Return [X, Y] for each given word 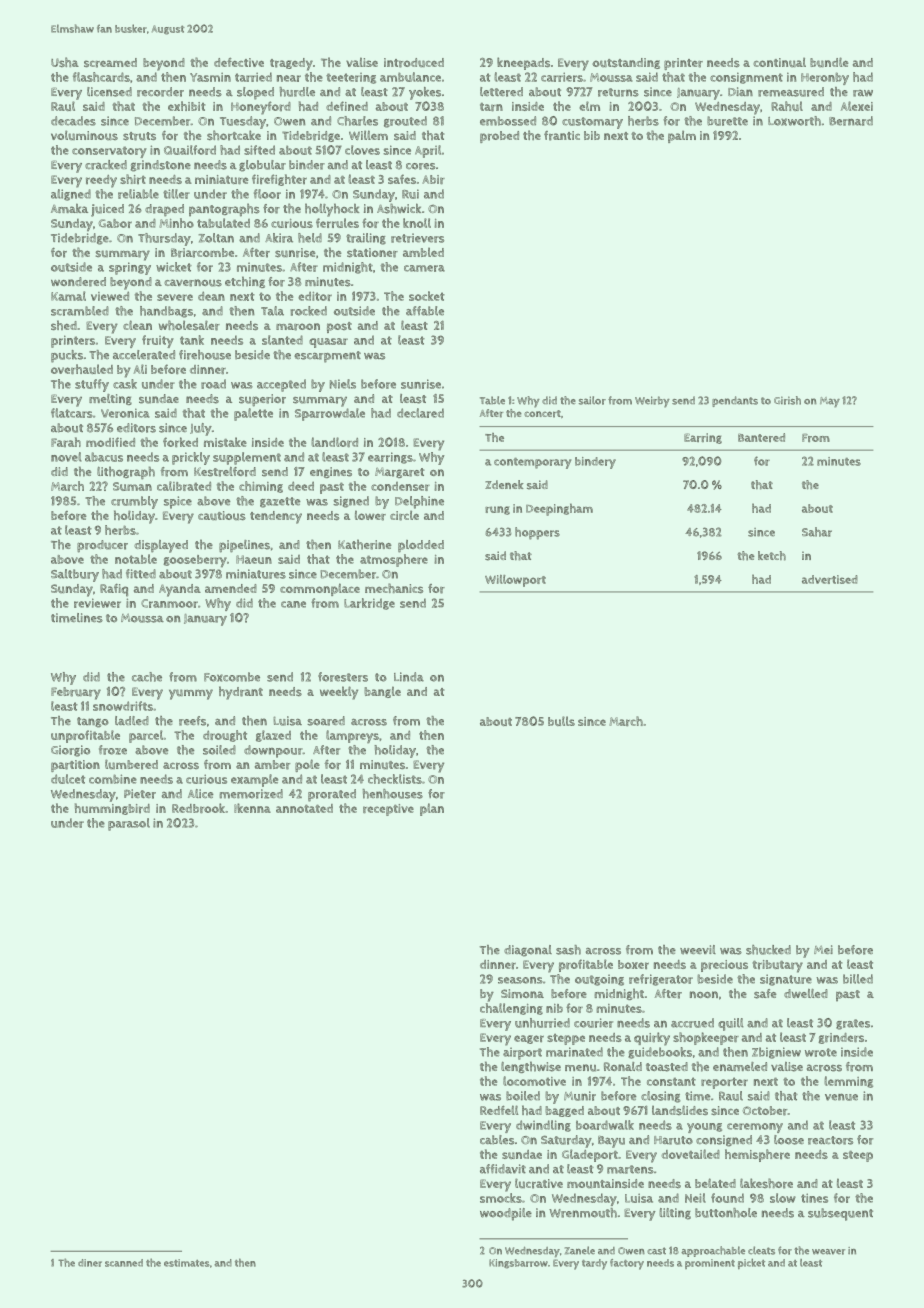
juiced [107, 210]
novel [66, 457]
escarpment [327, 357]
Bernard [851, 121]
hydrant [241, 693]
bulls [561, 721]
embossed [508, 121]
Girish [787, 400]
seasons [520, 980]
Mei [823, 949]
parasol [129, 824]
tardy [594, 1264]
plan [432, 809]
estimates [187, 1263]
